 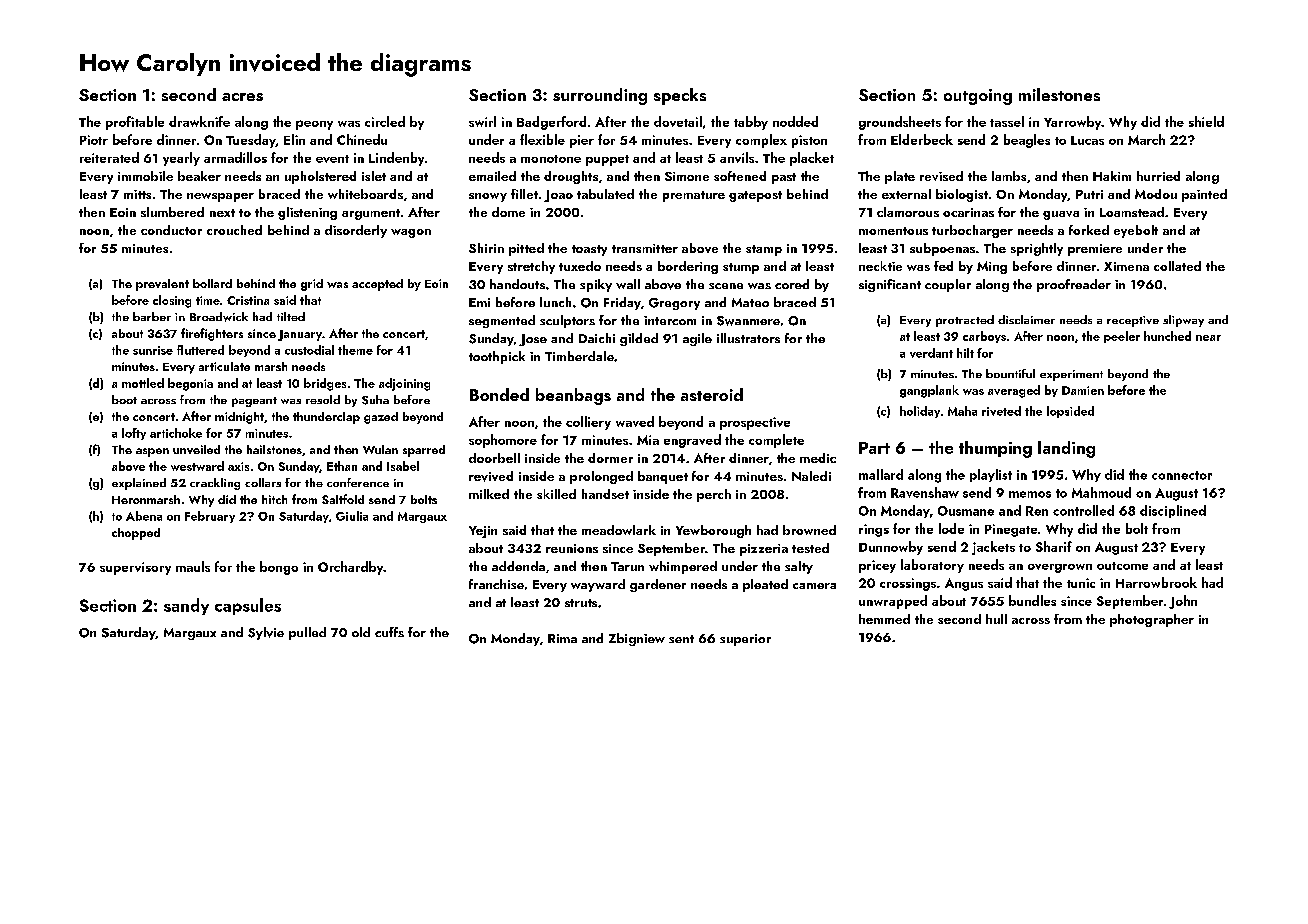 What do you see at coordinates (678, 121) in the screenshot?
I see `dovetail` at bounding box center [678, 121].
